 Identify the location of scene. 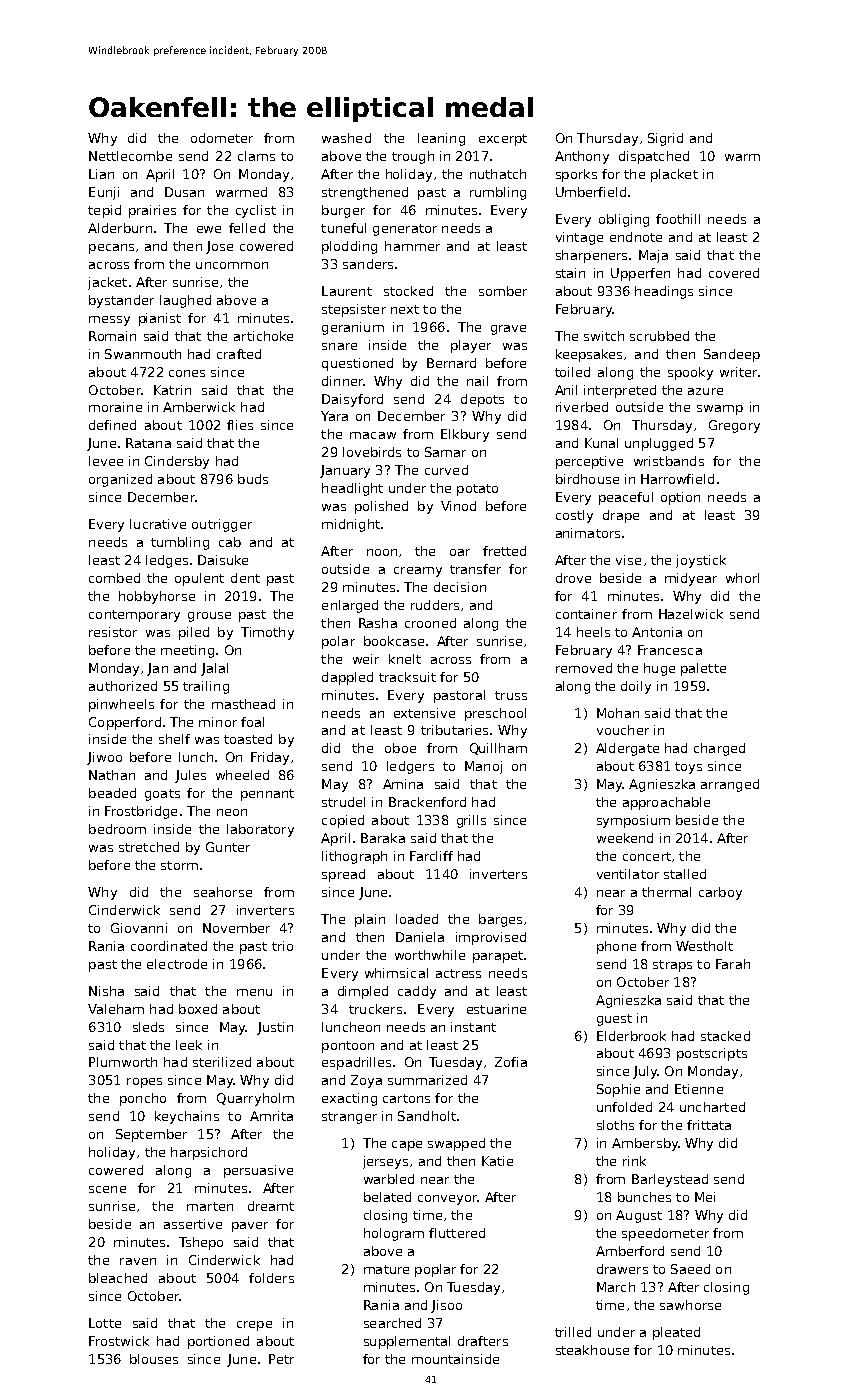
(107, 1189).
